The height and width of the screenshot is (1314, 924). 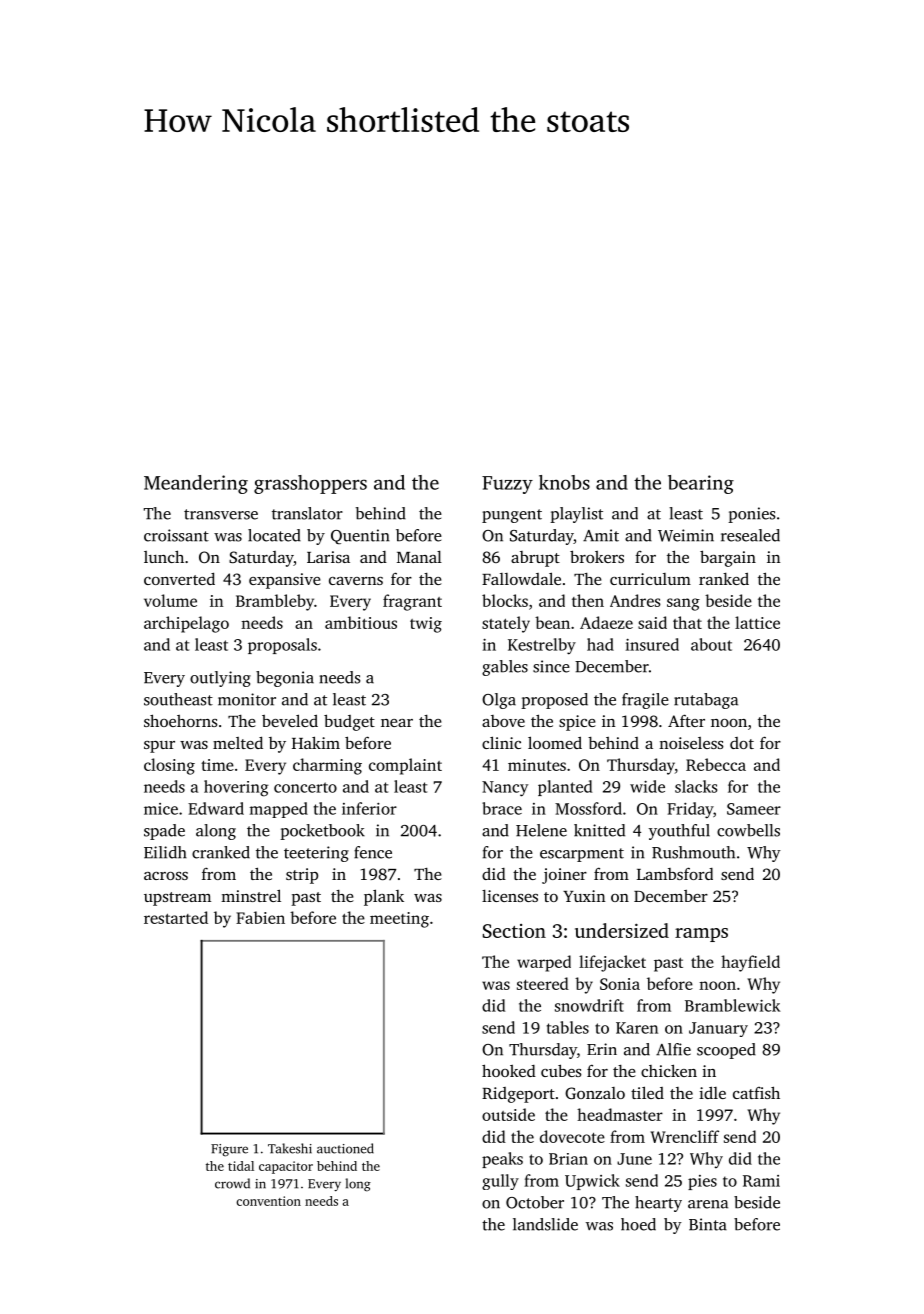 What do you see at coordinates (561, 1070) in the screenshot?
I see `cubes` at bounding box center [561, 1070].
